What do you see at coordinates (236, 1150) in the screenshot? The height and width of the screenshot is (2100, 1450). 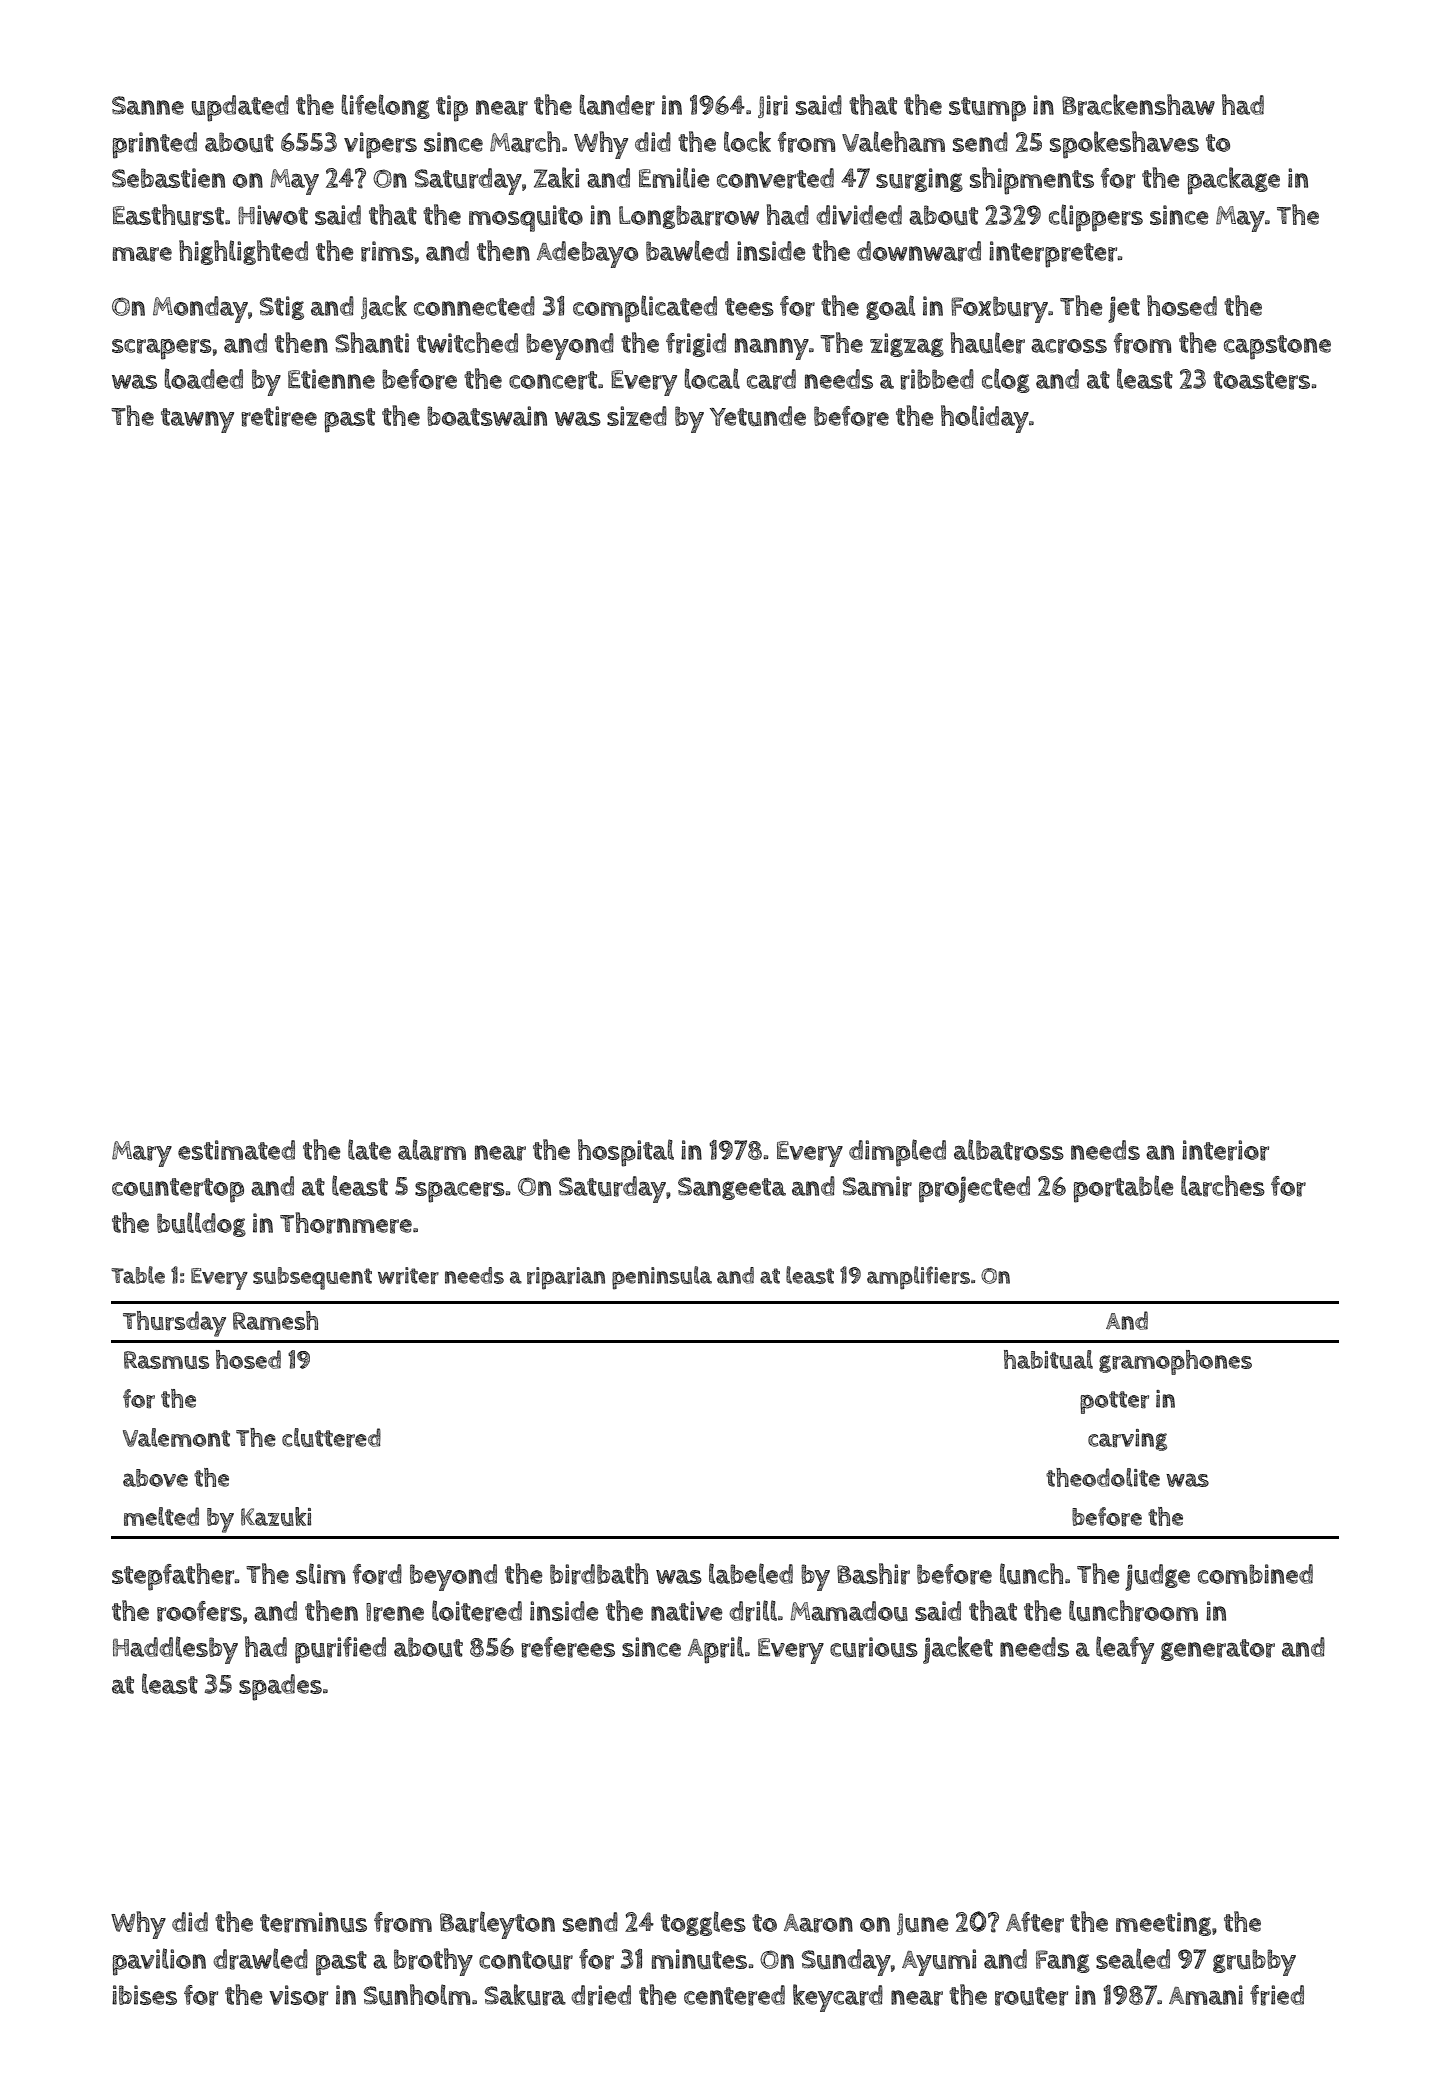 I see `estimated` at bounding box center [236, 1150].
